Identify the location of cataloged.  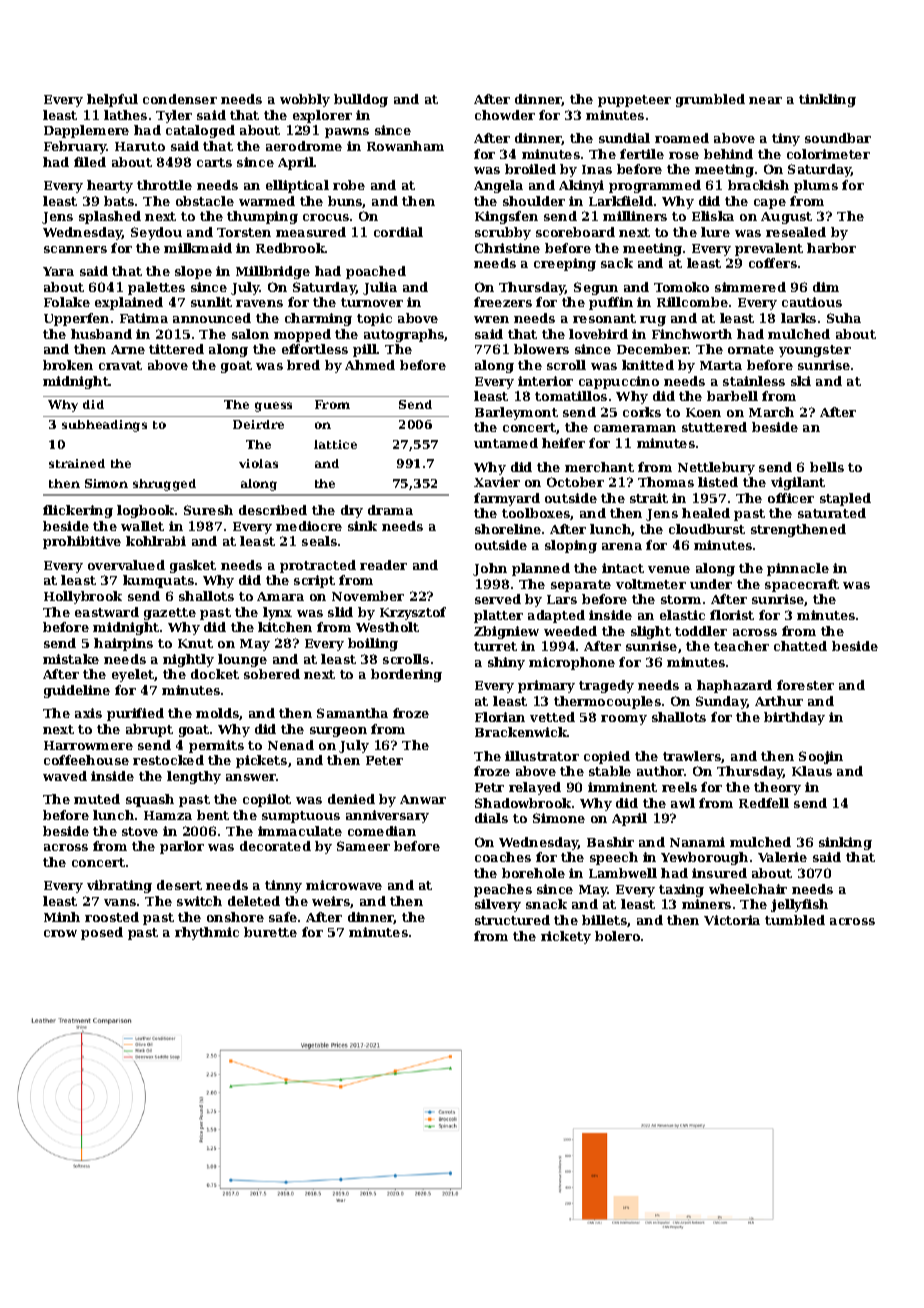
(200, 131).
